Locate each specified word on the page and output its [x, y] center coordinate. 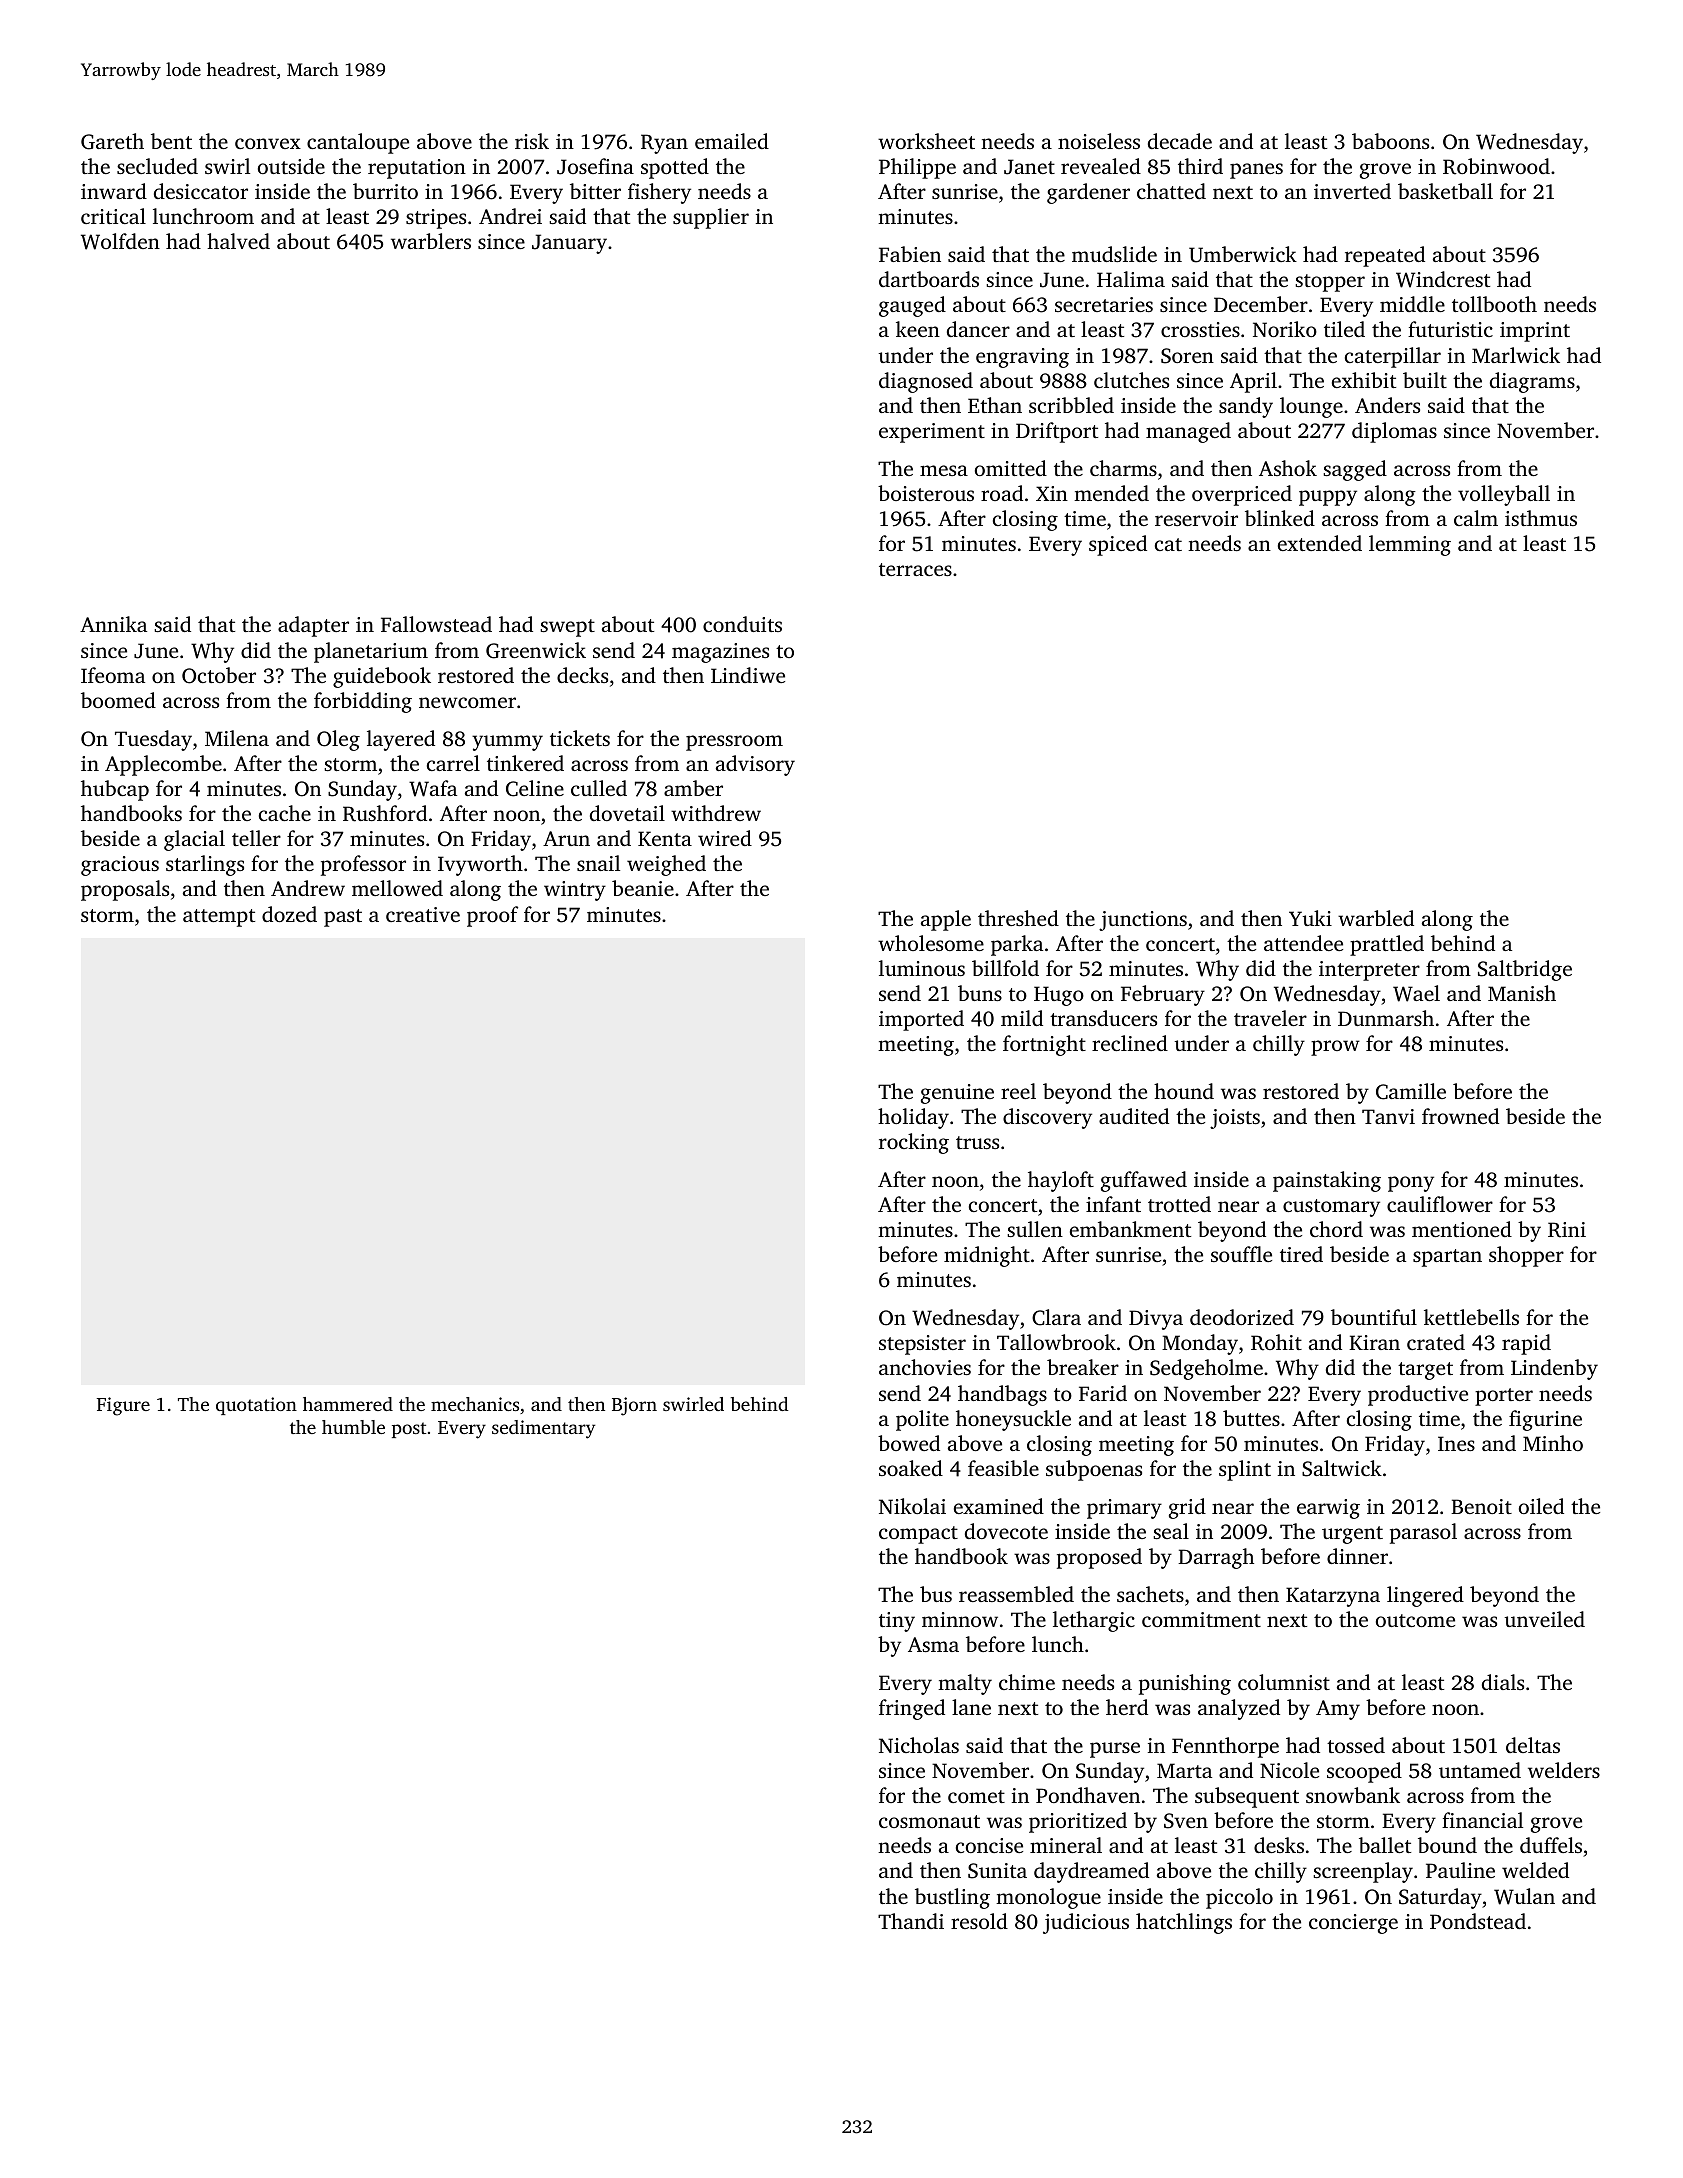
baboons [1390, 141]
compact [918, 1535]
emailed [732, 141]
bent [171, 141]
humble [353, 1427]
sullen [1035, 1229]
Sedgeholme [1206, 1369]
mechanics [475, 1404]
